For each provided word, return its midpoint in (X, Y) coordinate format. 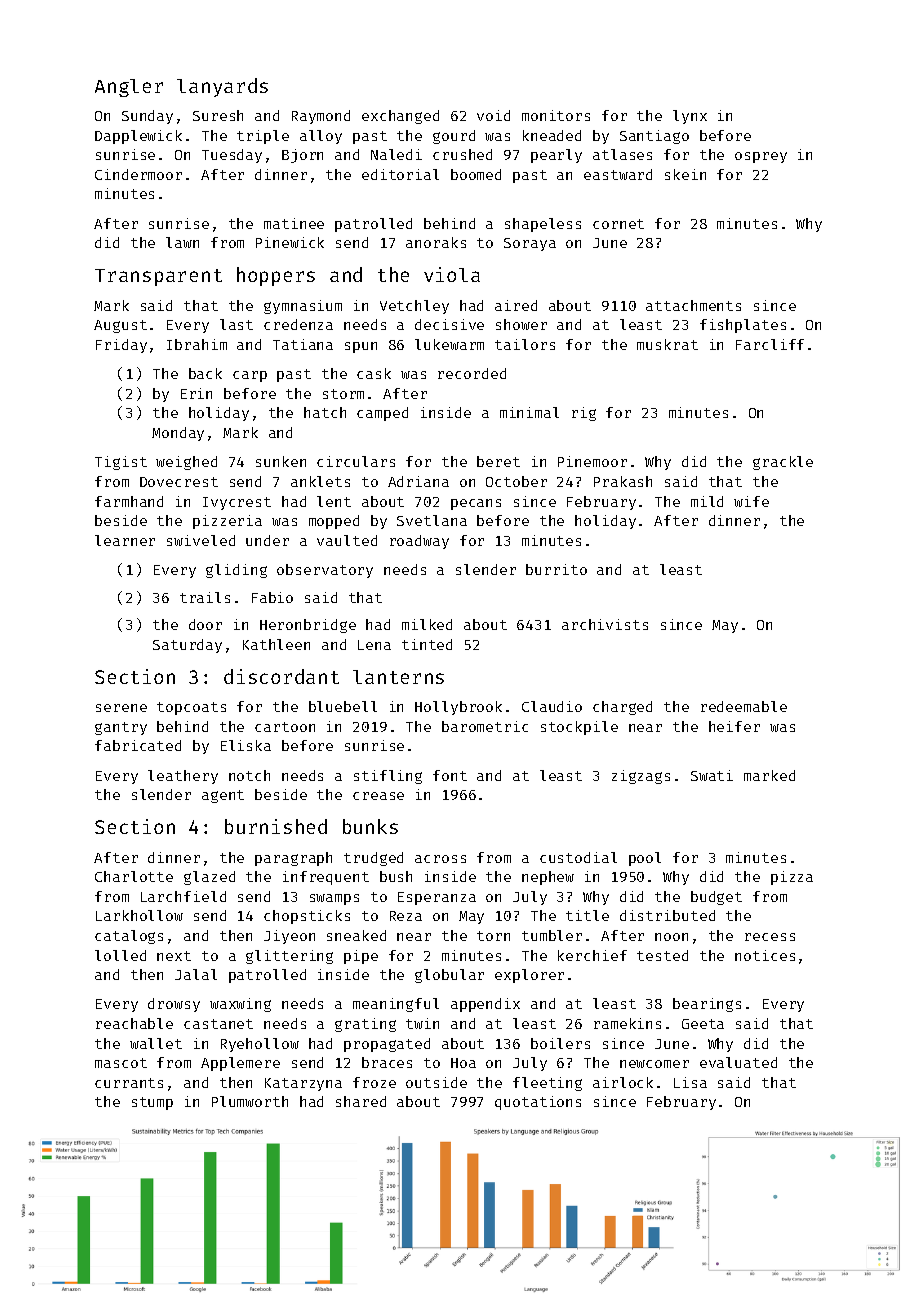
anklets (320, 481)
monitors (556, 115)
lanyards (222, 87)
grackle (783, 463)
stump (152, 1103)
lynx (690, 117)
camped (382, 414)
